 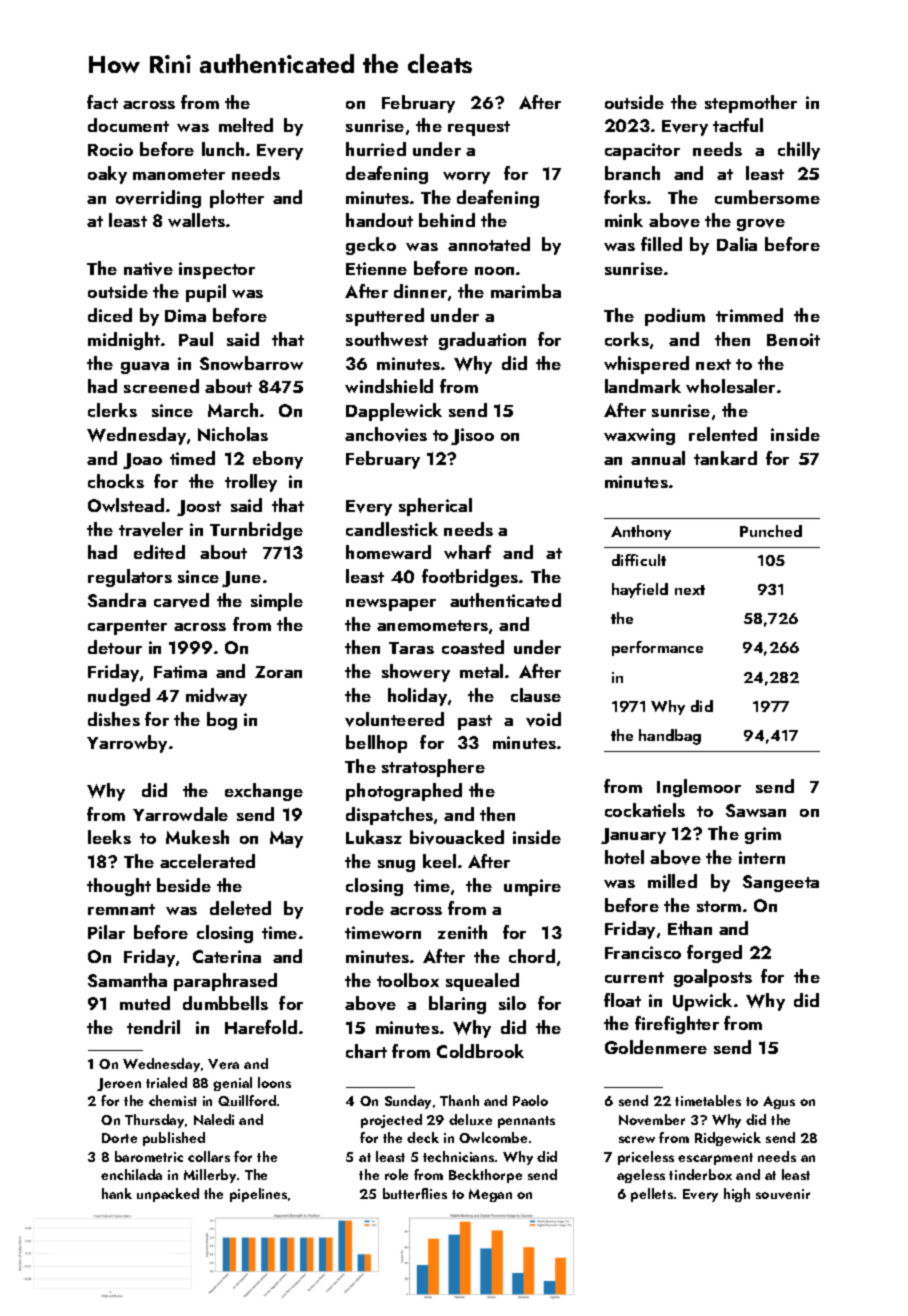 What do you see at coordinates (658, 458) in the image?
I see `annual` at bounding box center [658, 458].
